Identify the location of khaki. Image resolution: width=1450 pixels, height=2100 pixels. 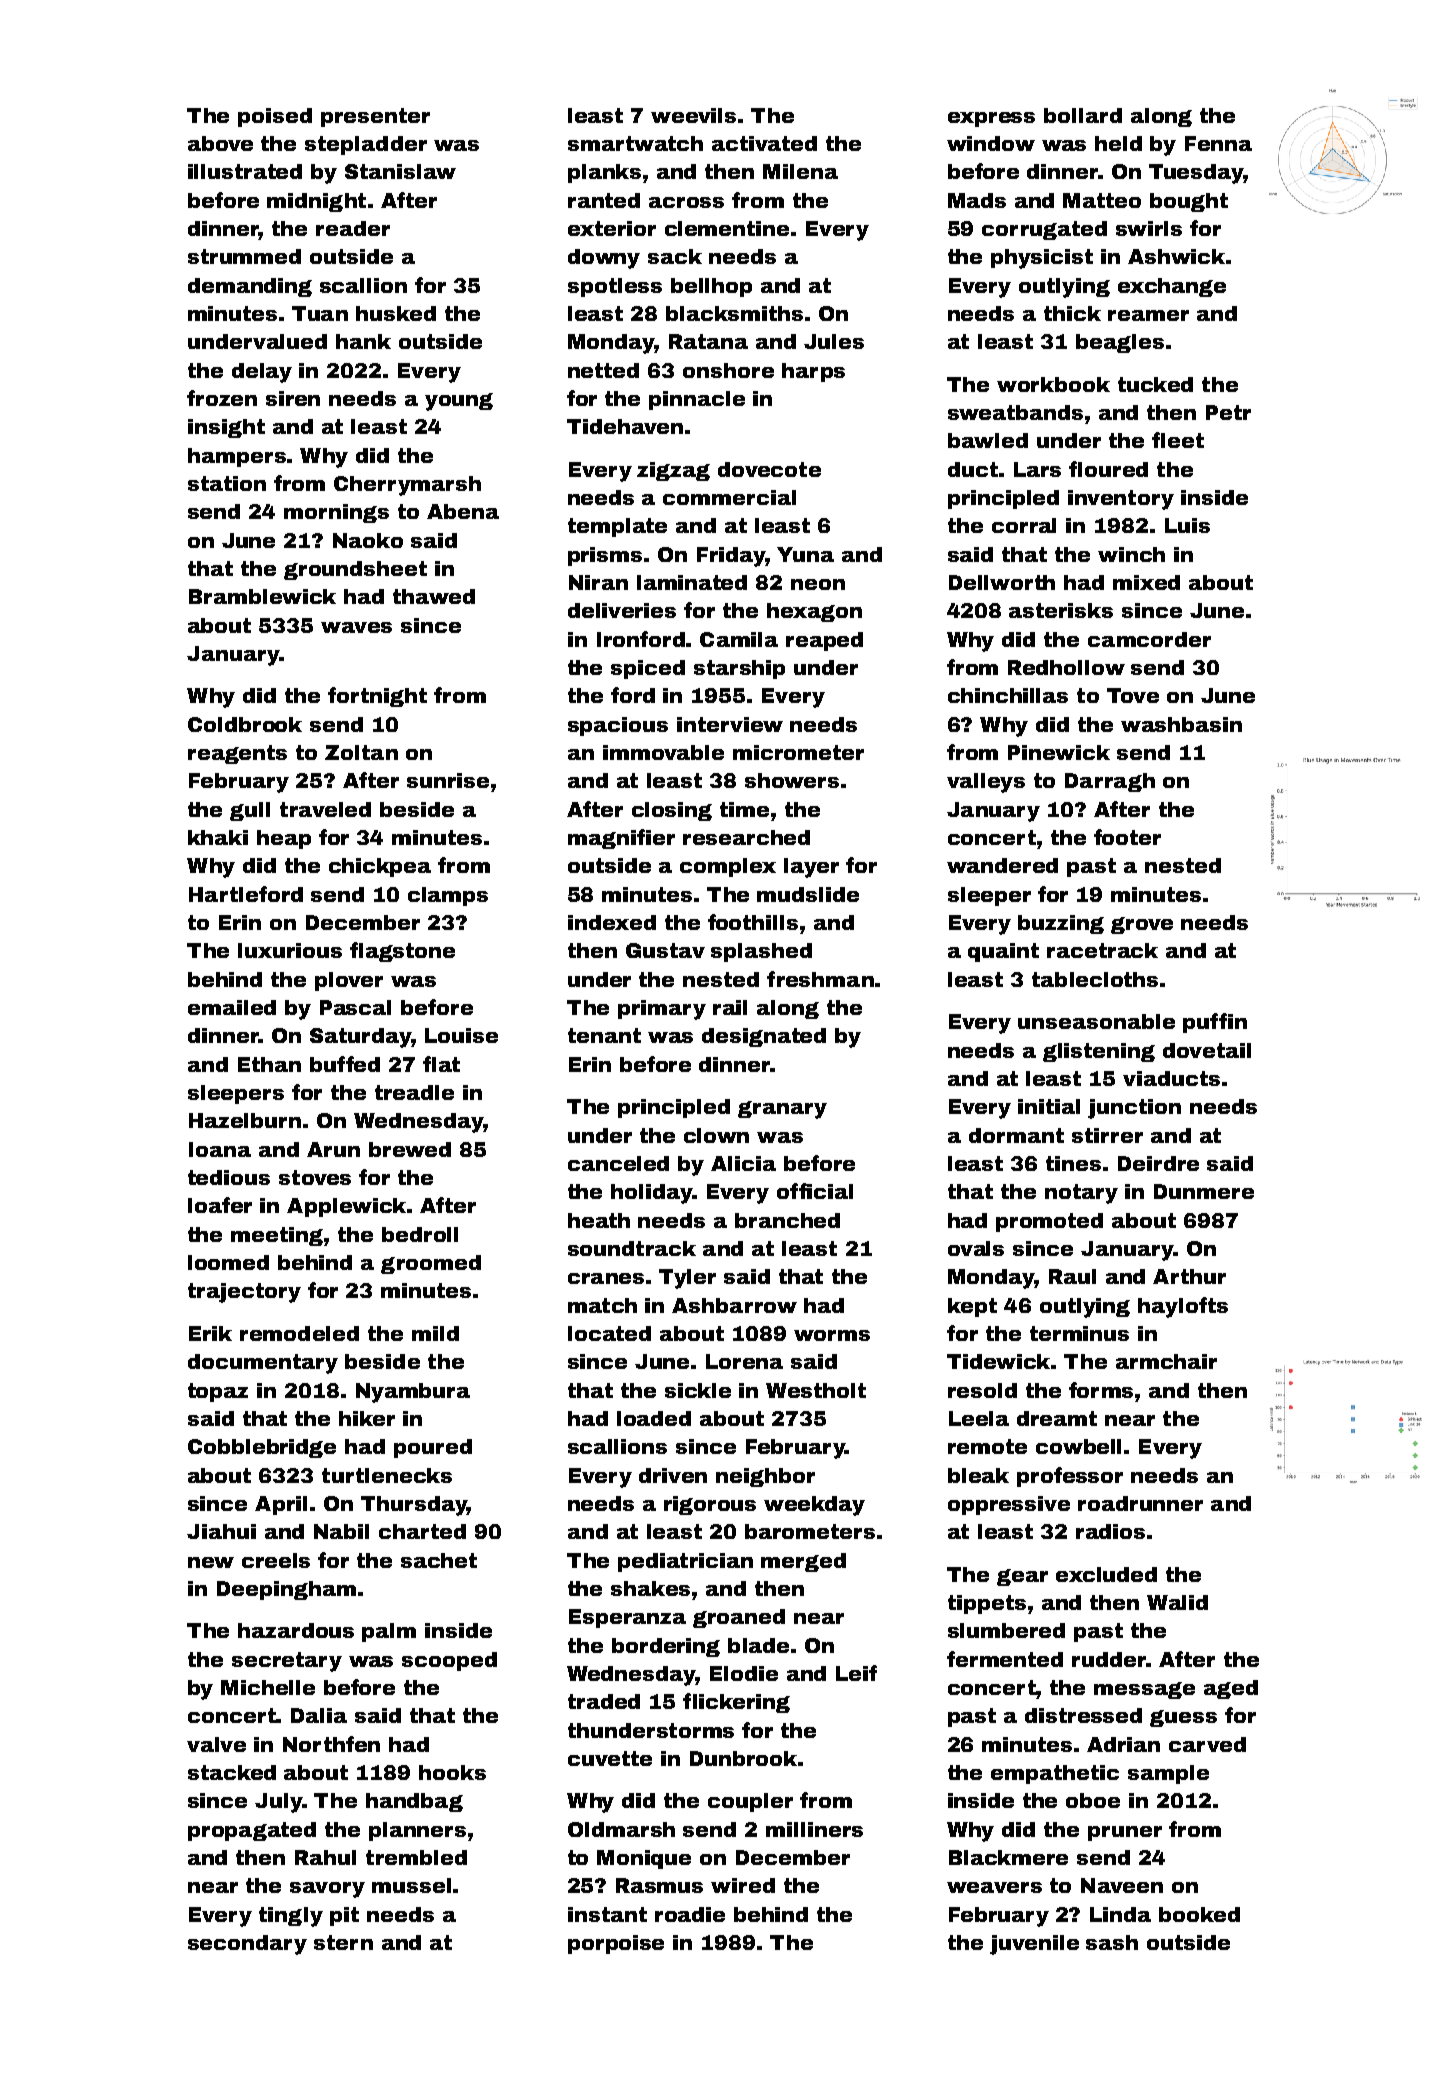
(218, 837).
